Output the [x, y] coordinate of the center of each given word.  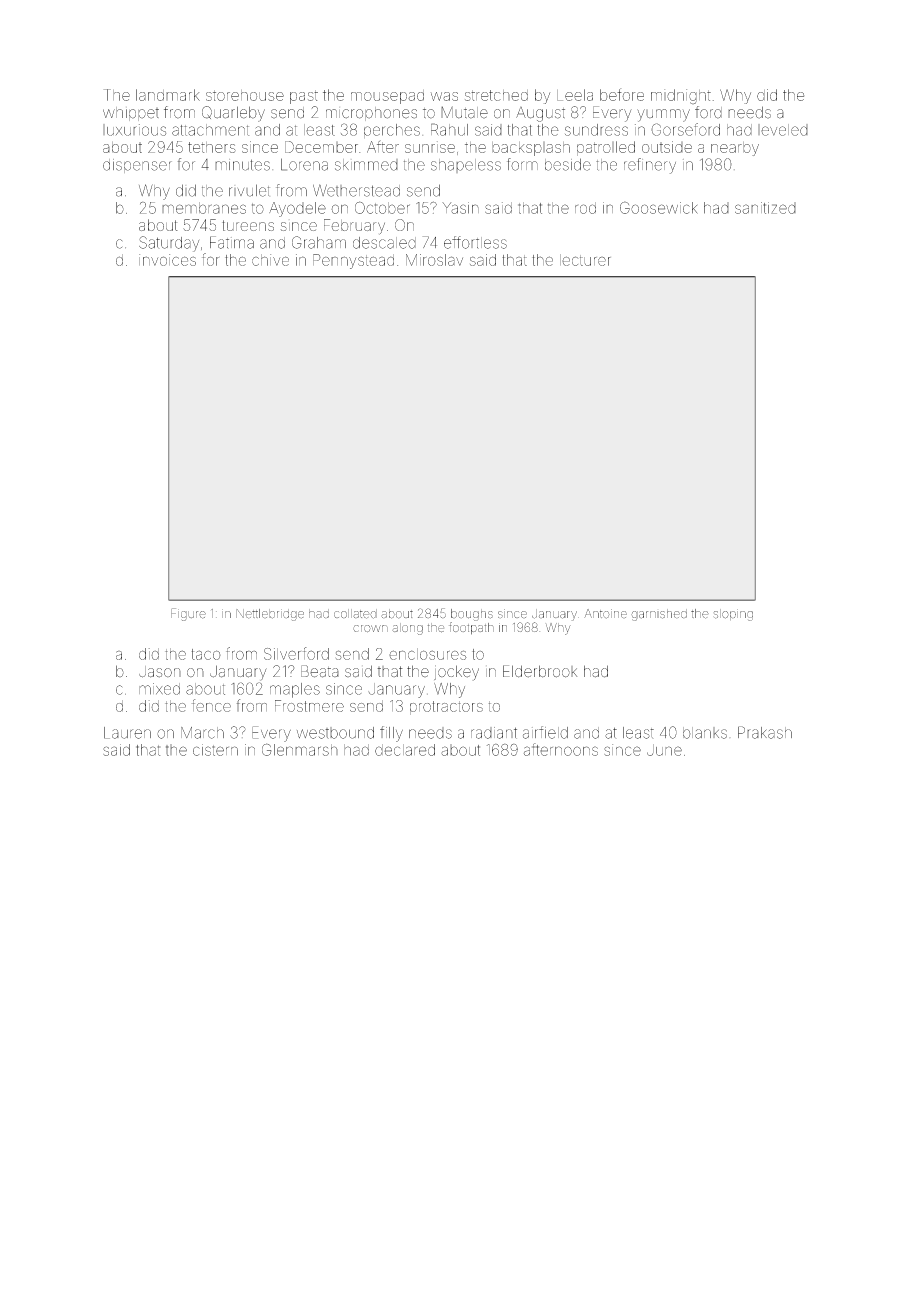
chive [270, 260]
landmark [168, 95]
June [664, 750]
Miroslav [434, 260]
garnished [659, 615]
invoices [167, 260]
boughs [472, 615]
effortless [475, 242]
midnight [681, 96]
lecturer [585, 260]
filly [391, 734]
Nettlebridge [270, 615]
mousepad [387, 97]
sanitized [765, 208]
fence [211, 705]
